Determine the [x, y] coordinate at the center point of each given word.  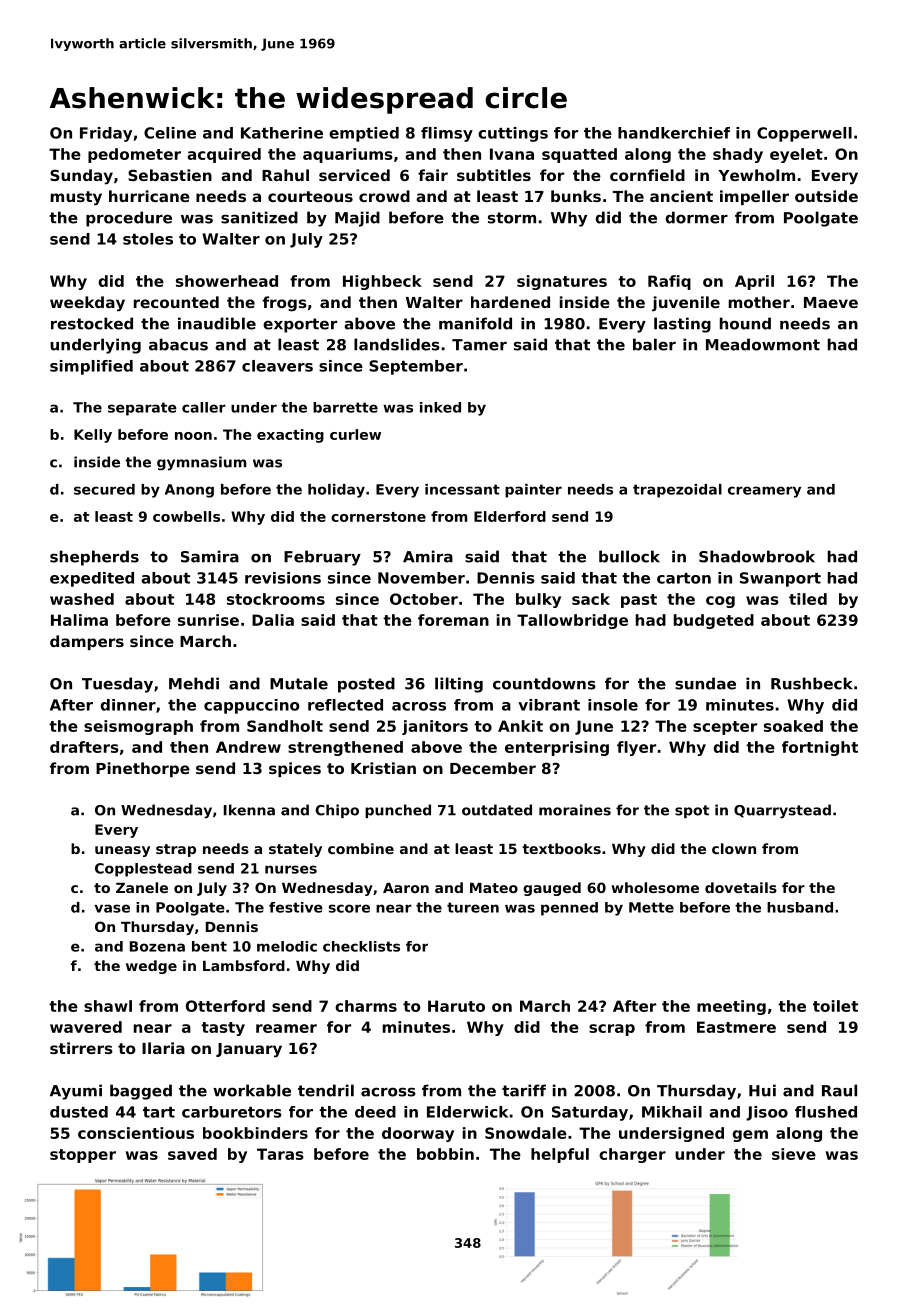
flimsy [447, 134]
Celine [170, 133]
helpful [560, 1155]
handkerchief [674, 133]
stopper [83, 1156]
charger [632, 1155]
